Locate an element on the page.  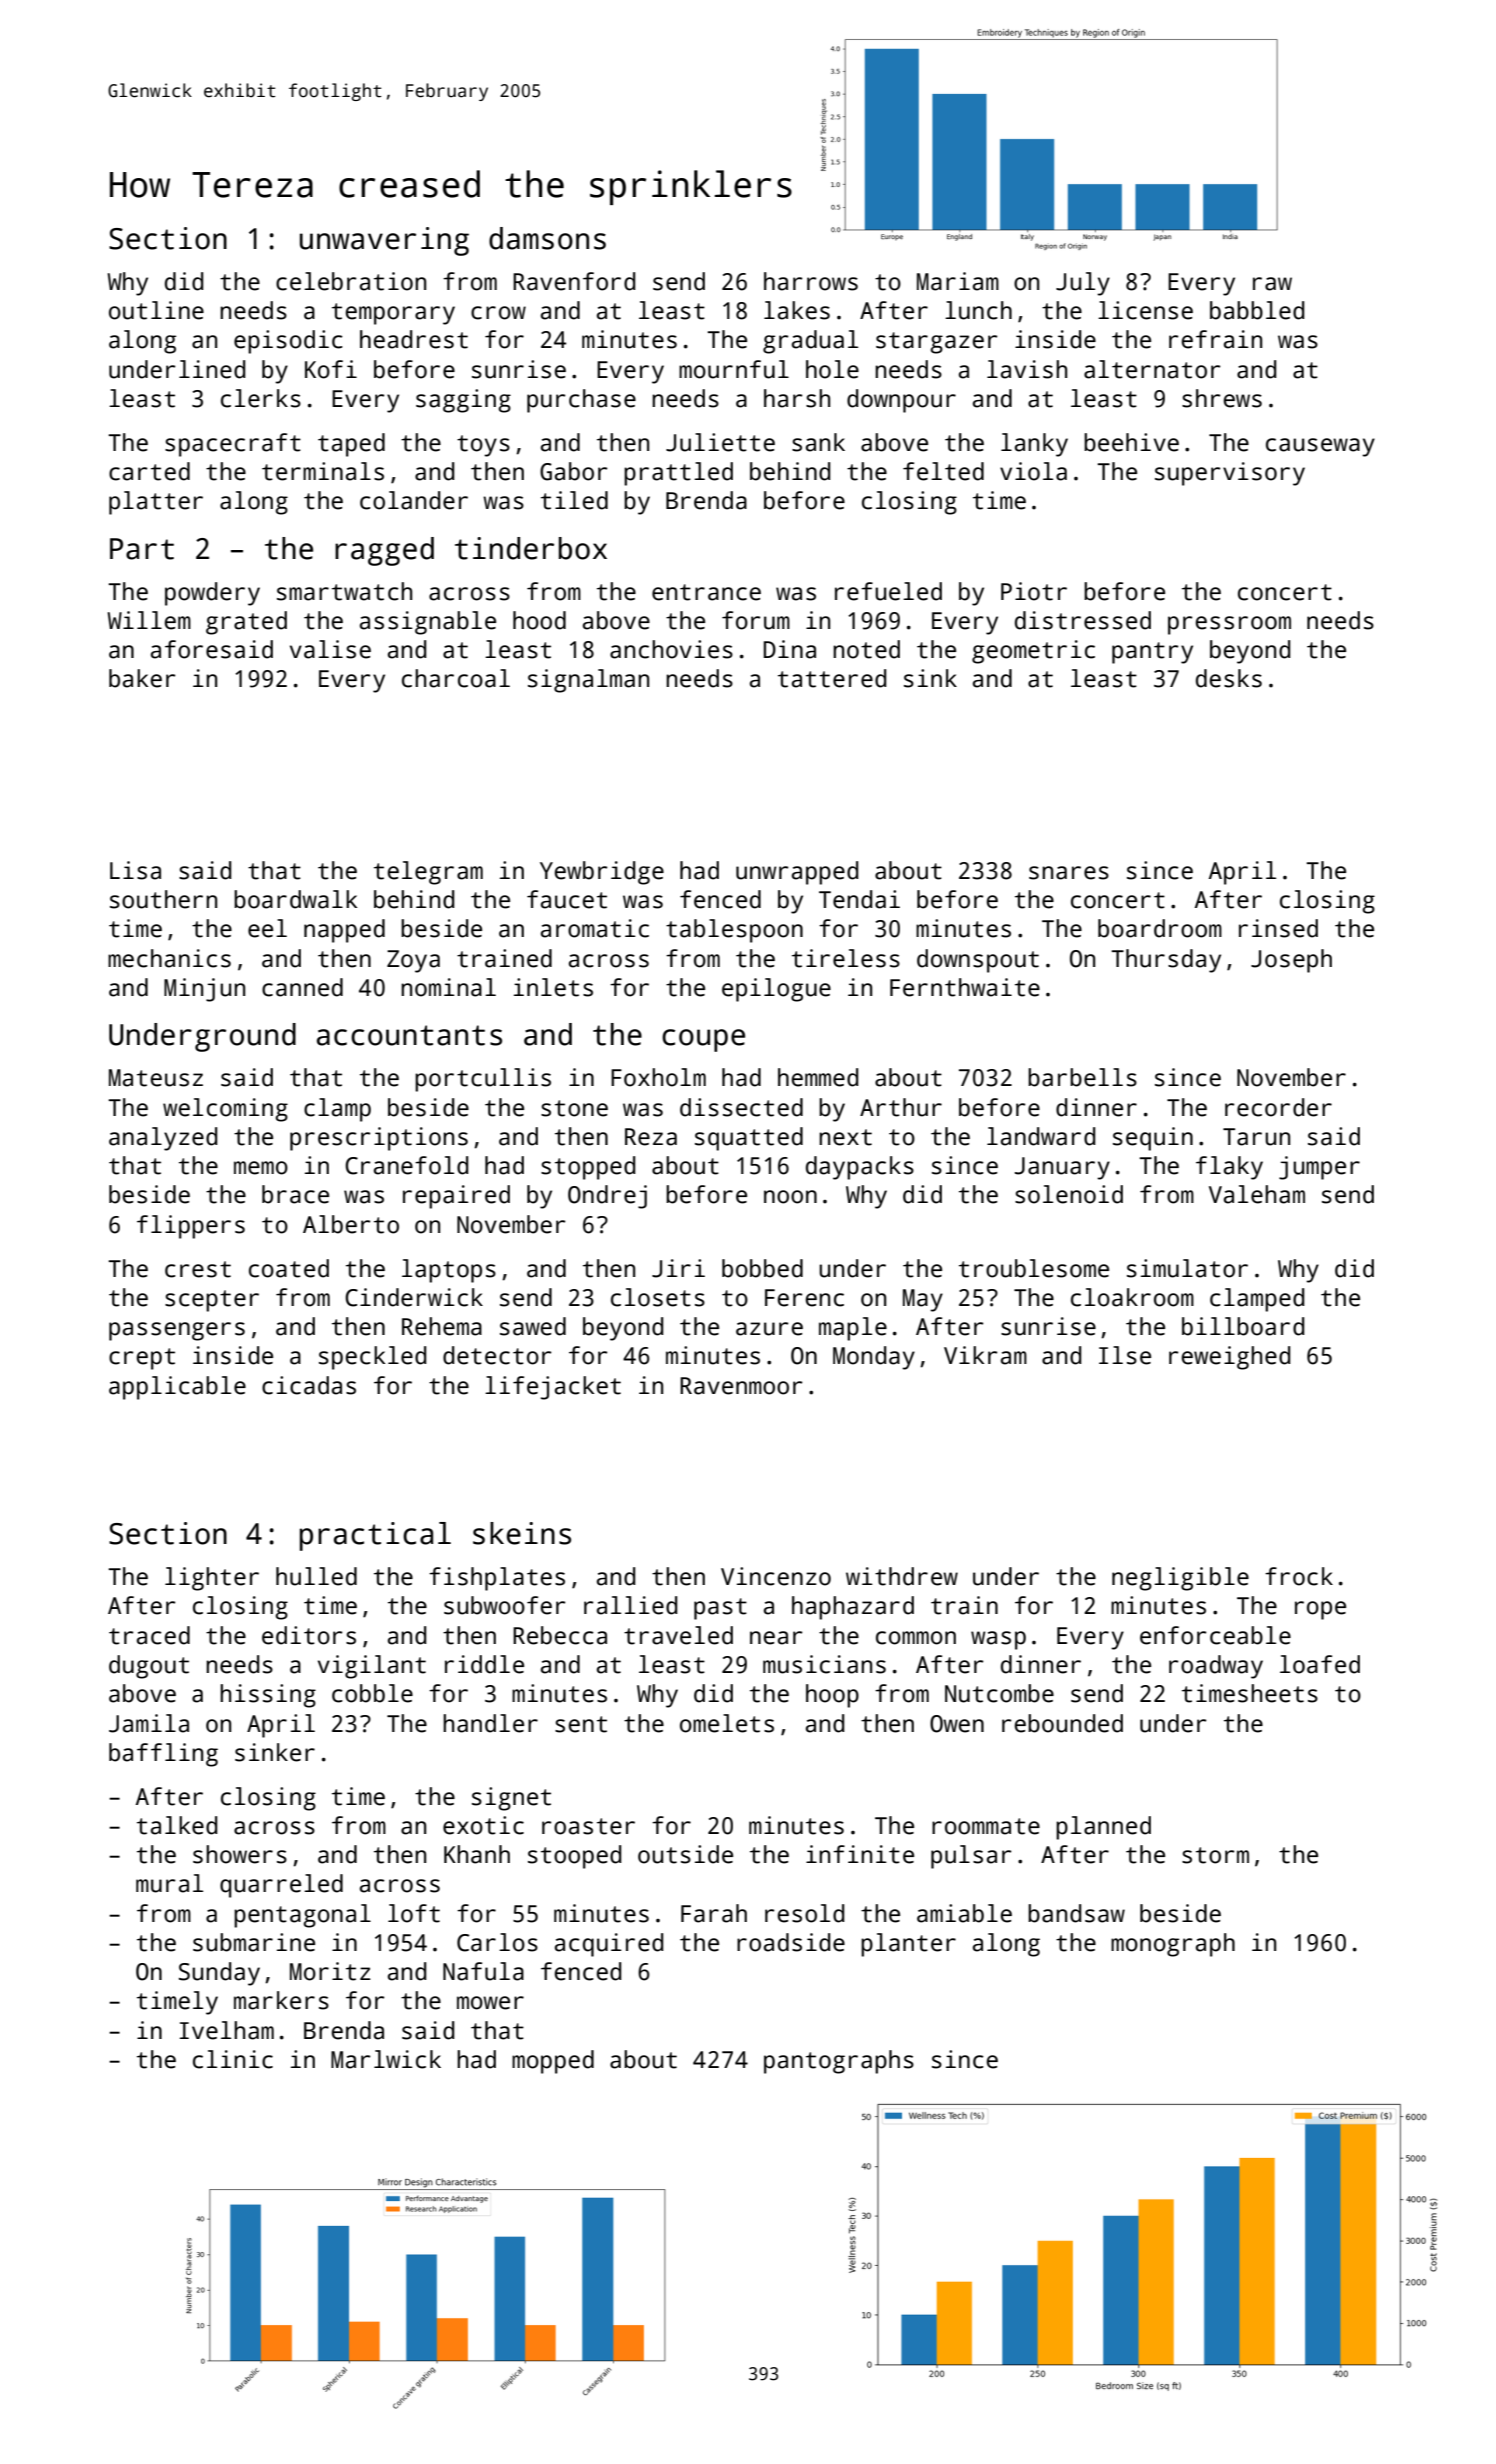
fishplates is located at coordinates (497, 1579).
